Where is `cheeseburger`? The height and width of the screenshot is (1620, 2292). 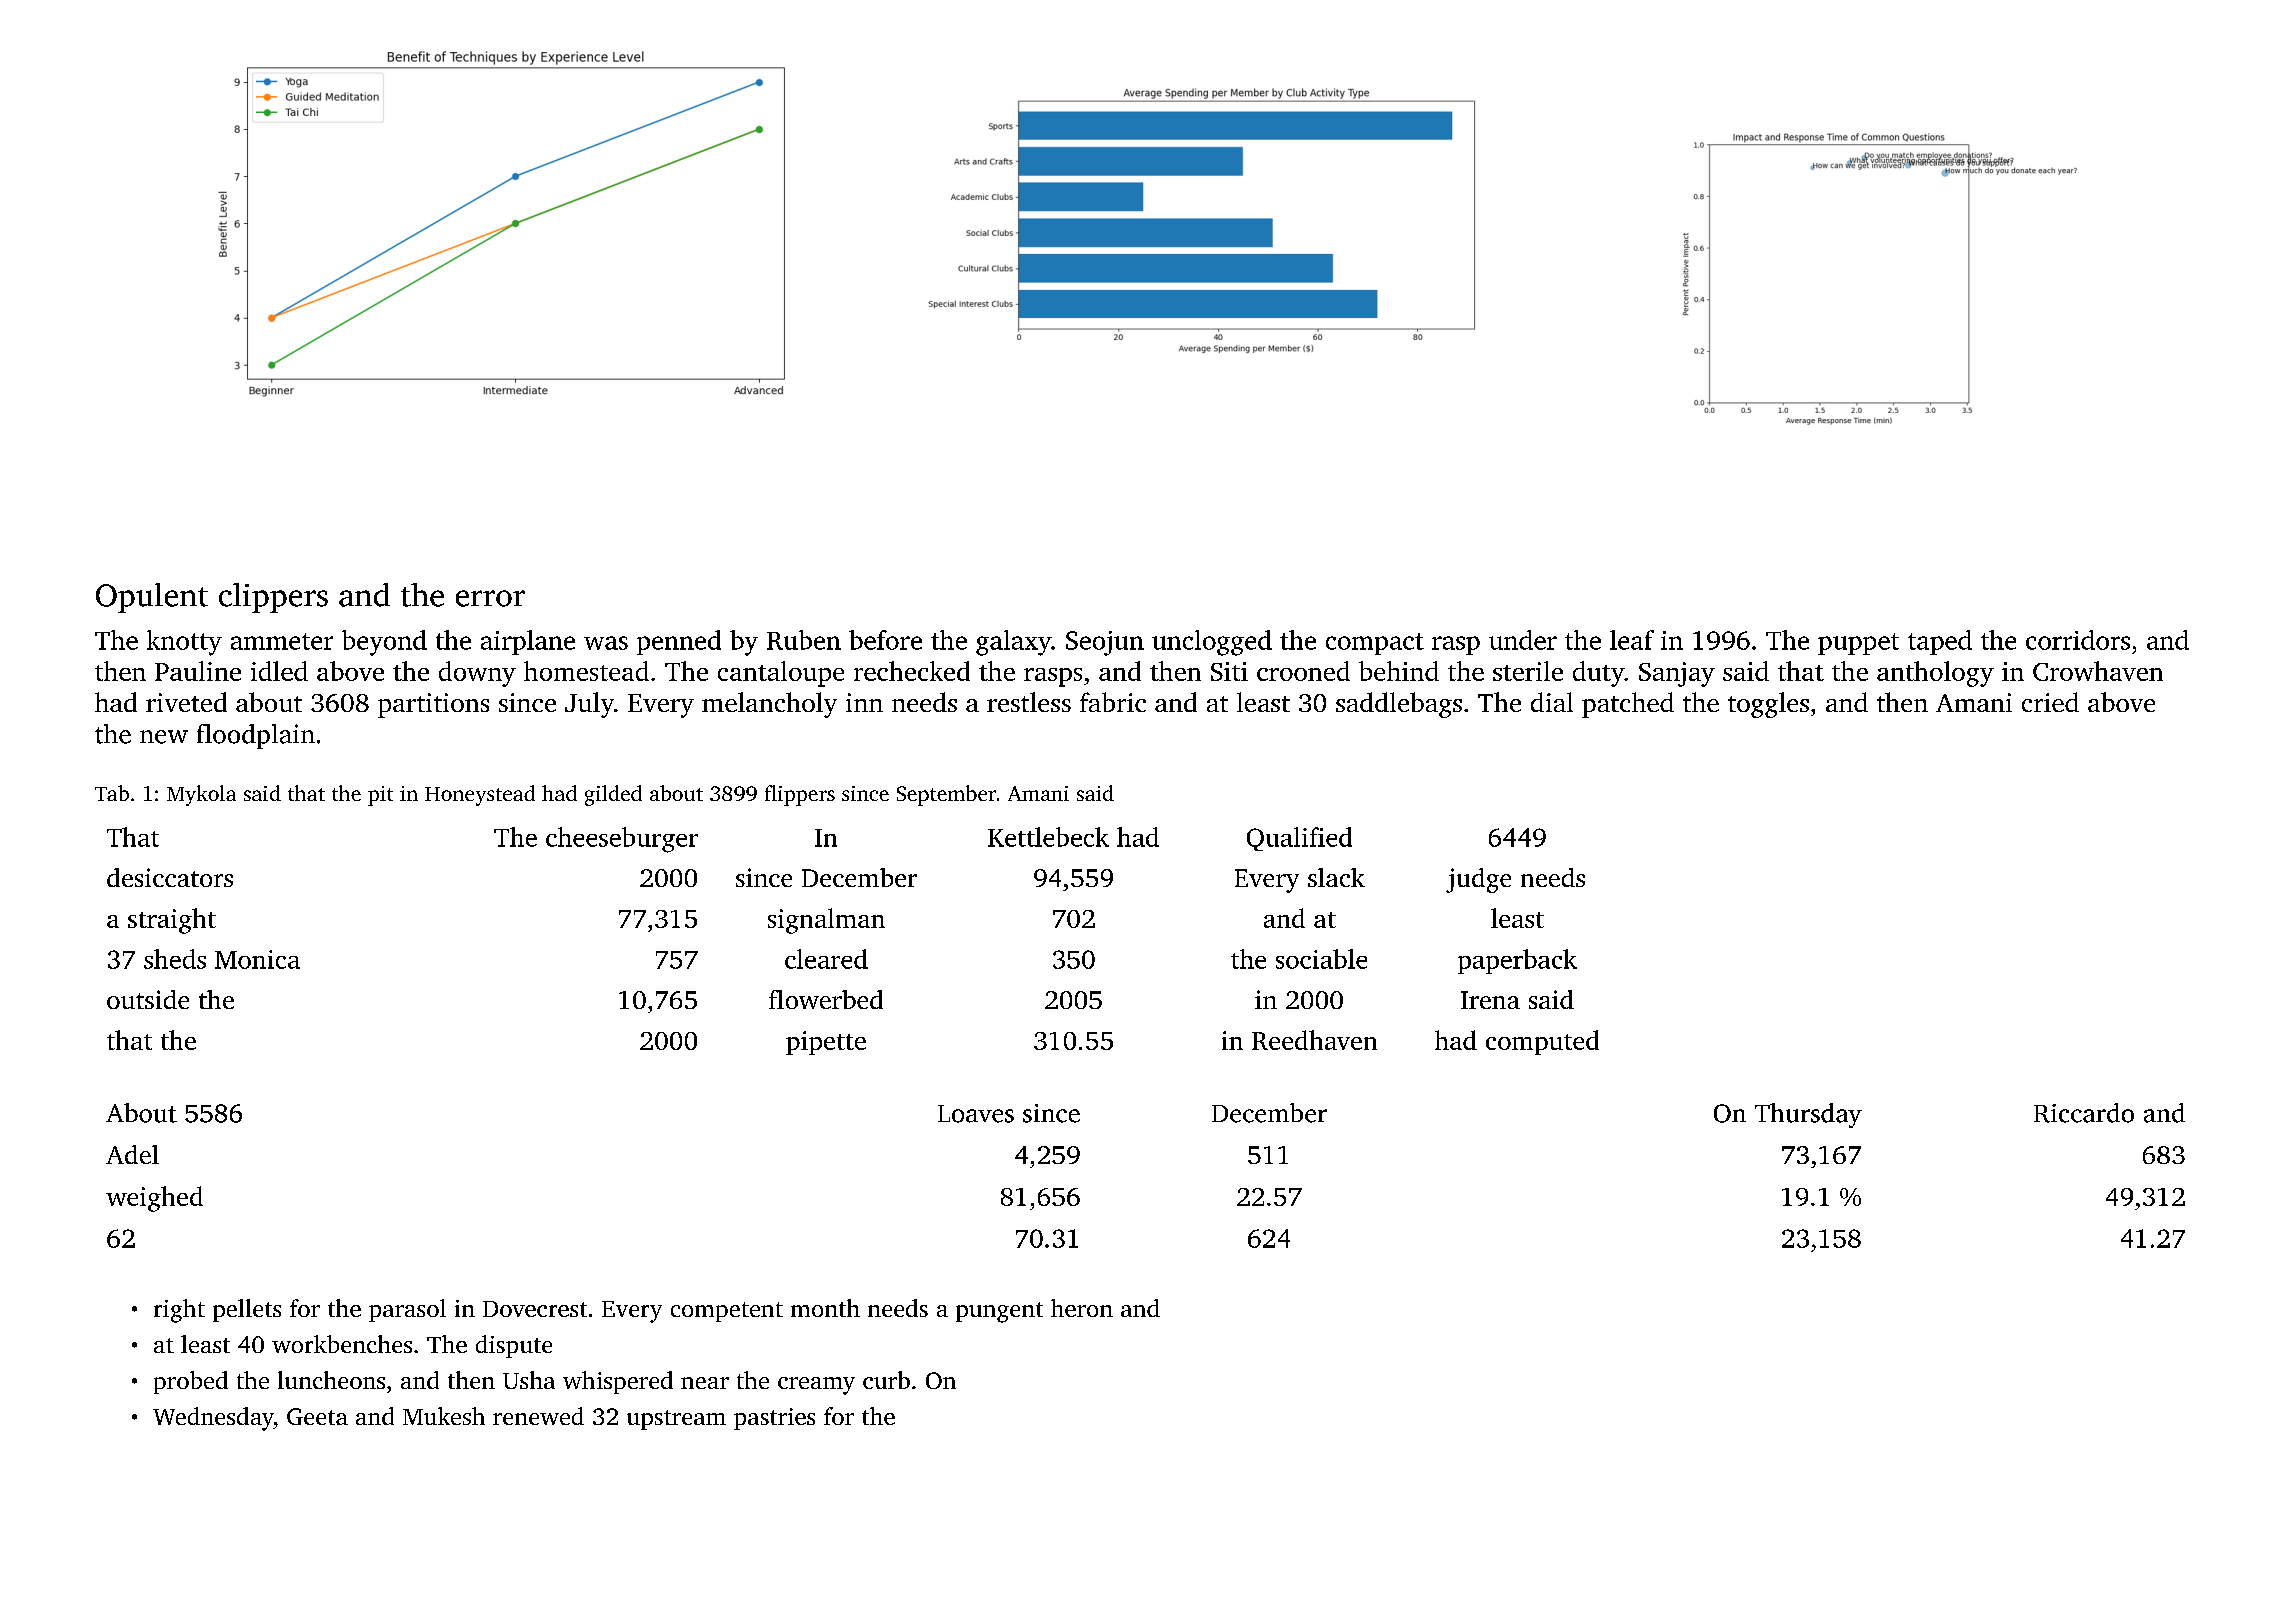 cheeseburger is located at coordinates (622, 840).
